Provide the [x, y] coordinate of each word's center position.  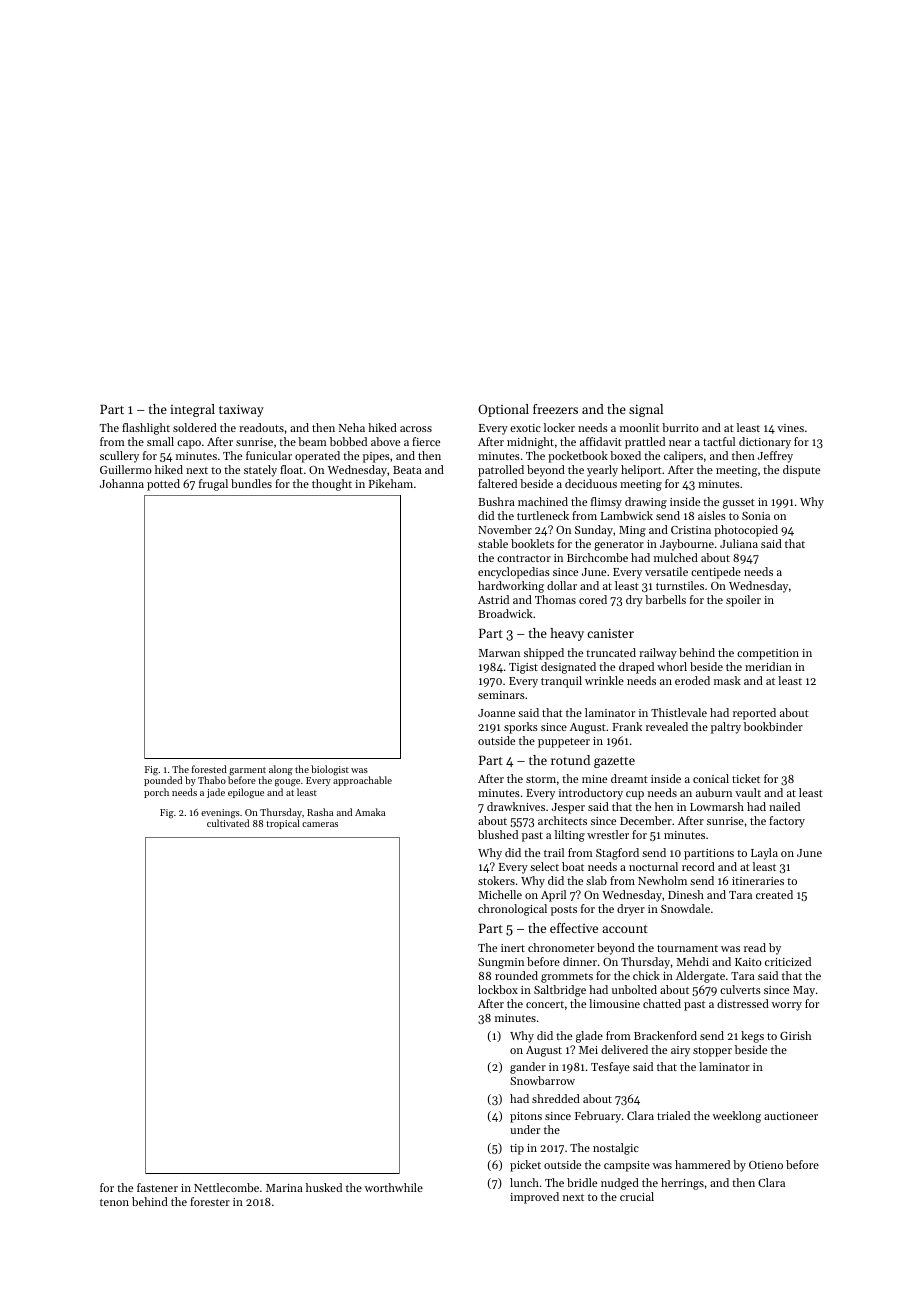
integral [192, 410]
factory [787, 822]
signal [646, 410]
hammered [702, 1164]
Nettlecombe [226, 1187]
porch [156, 793]
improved [534, 1198]
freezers [555, 409]
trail [554, 852]
